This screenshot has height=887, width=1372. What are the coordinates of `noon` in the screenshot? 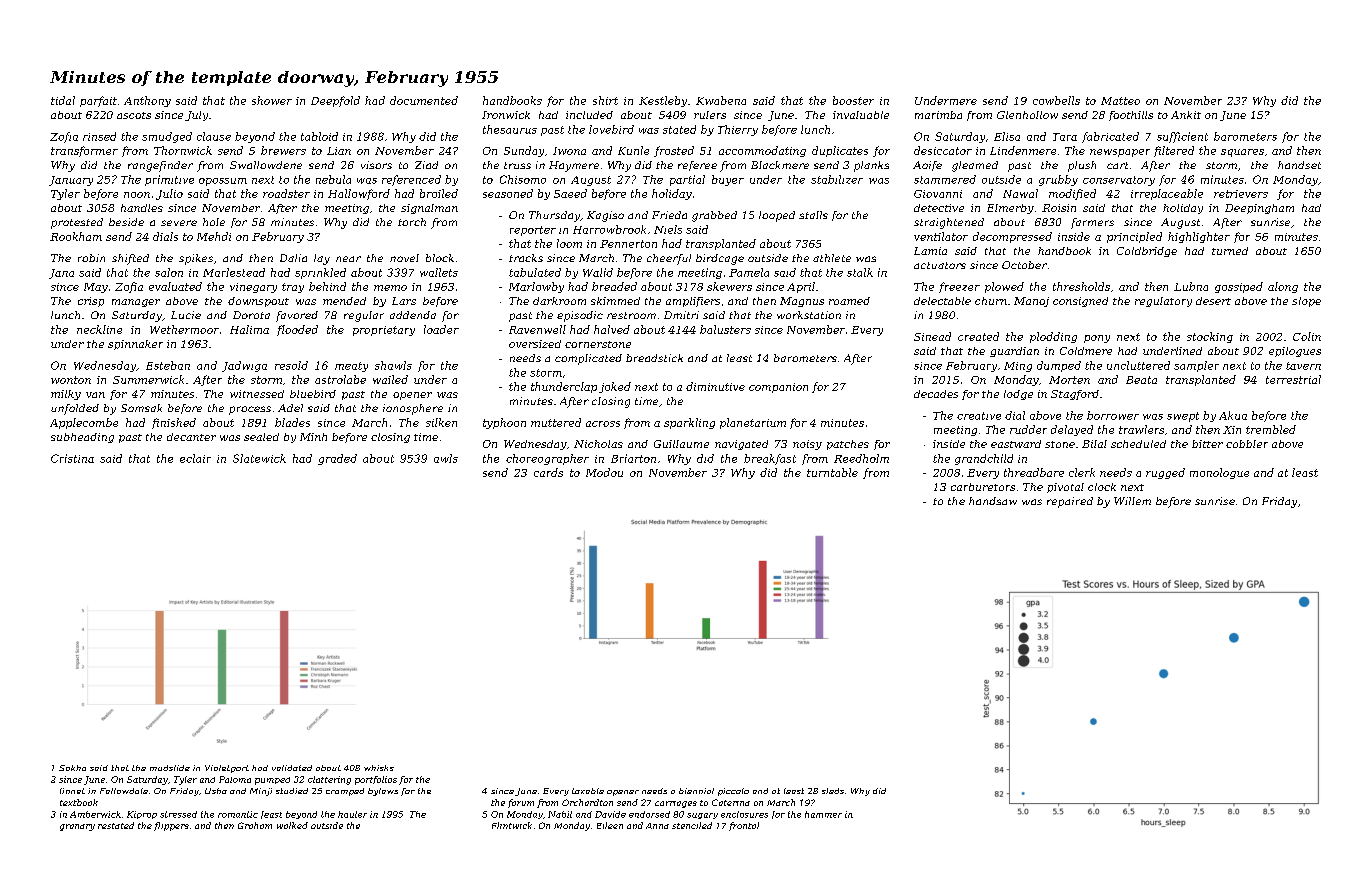 It's located at (137, 195).
